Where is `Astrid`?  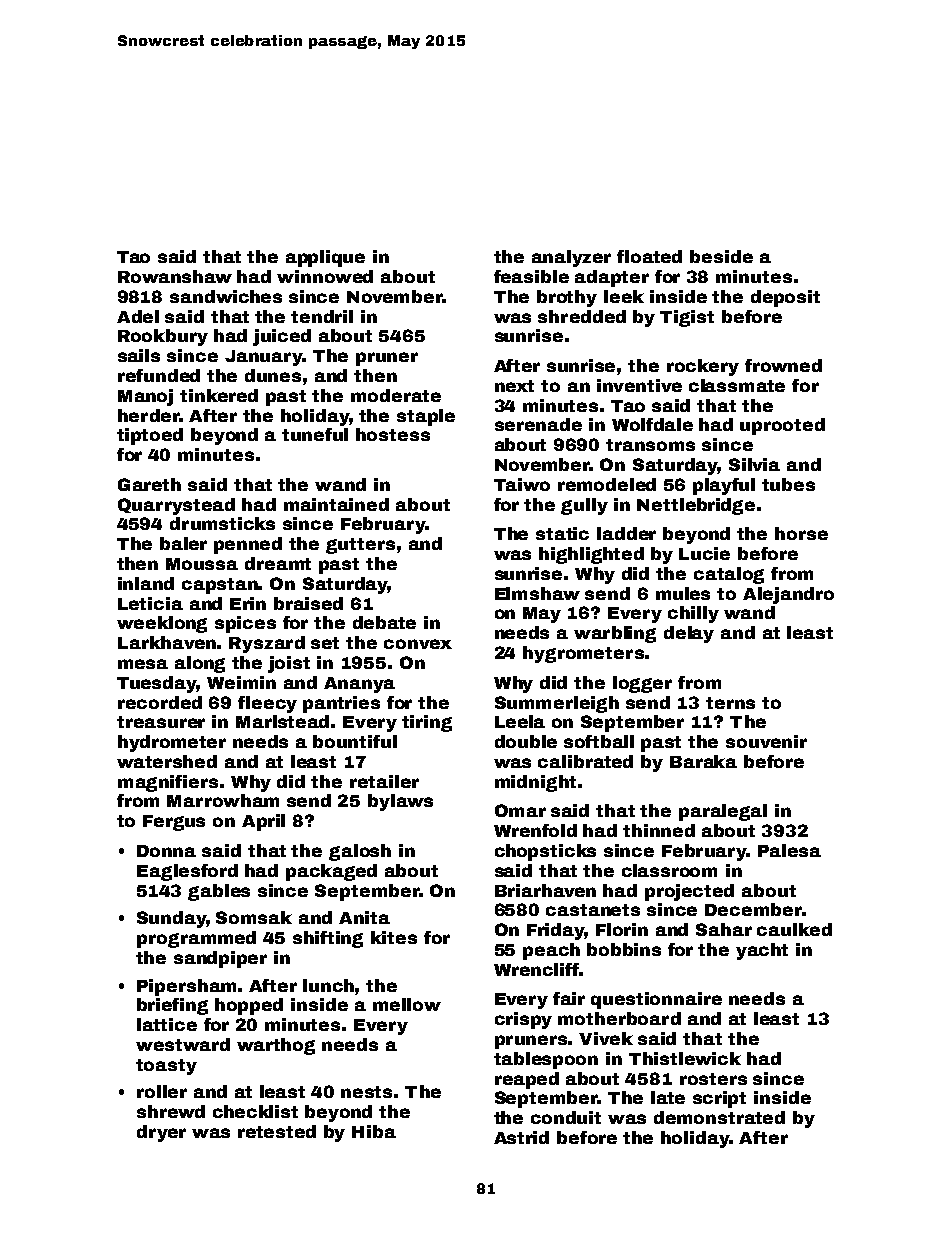 Astrid is located at coordinates (521, 1137).
